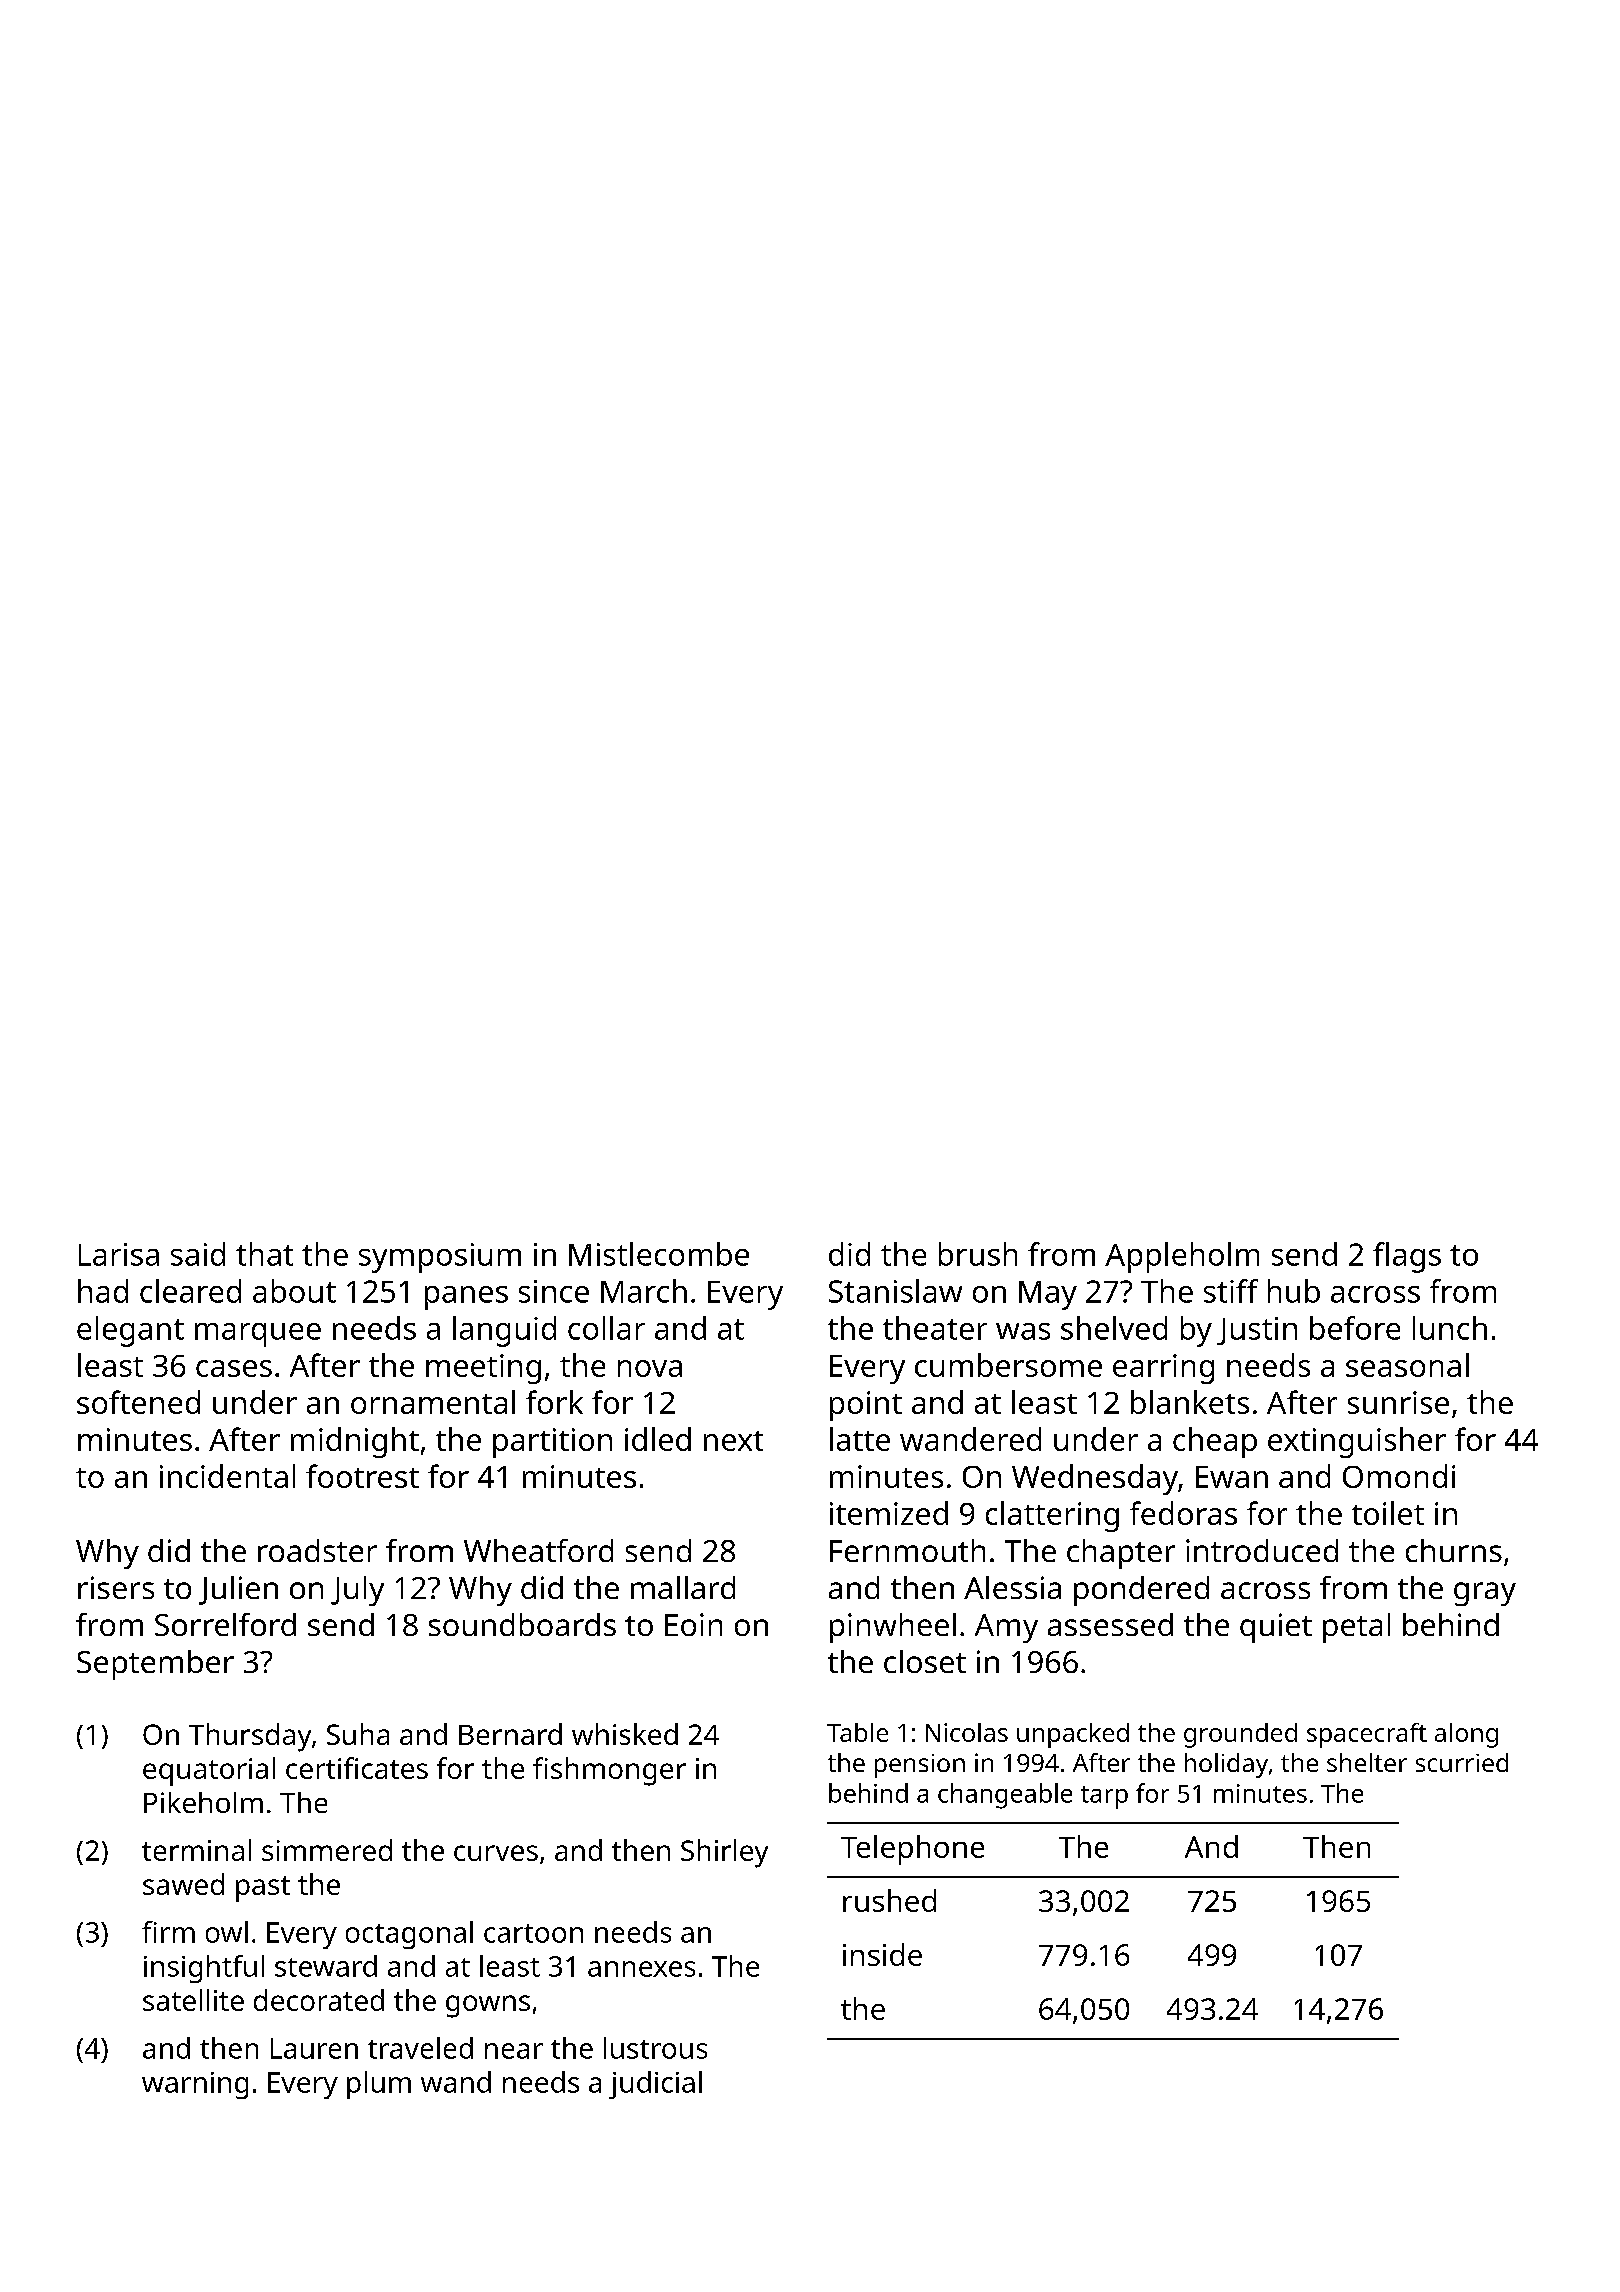  What do you see at coordinates (1407, 1257) in the screenshot?
I see `flags` at bounding box center [1407, 1257].
